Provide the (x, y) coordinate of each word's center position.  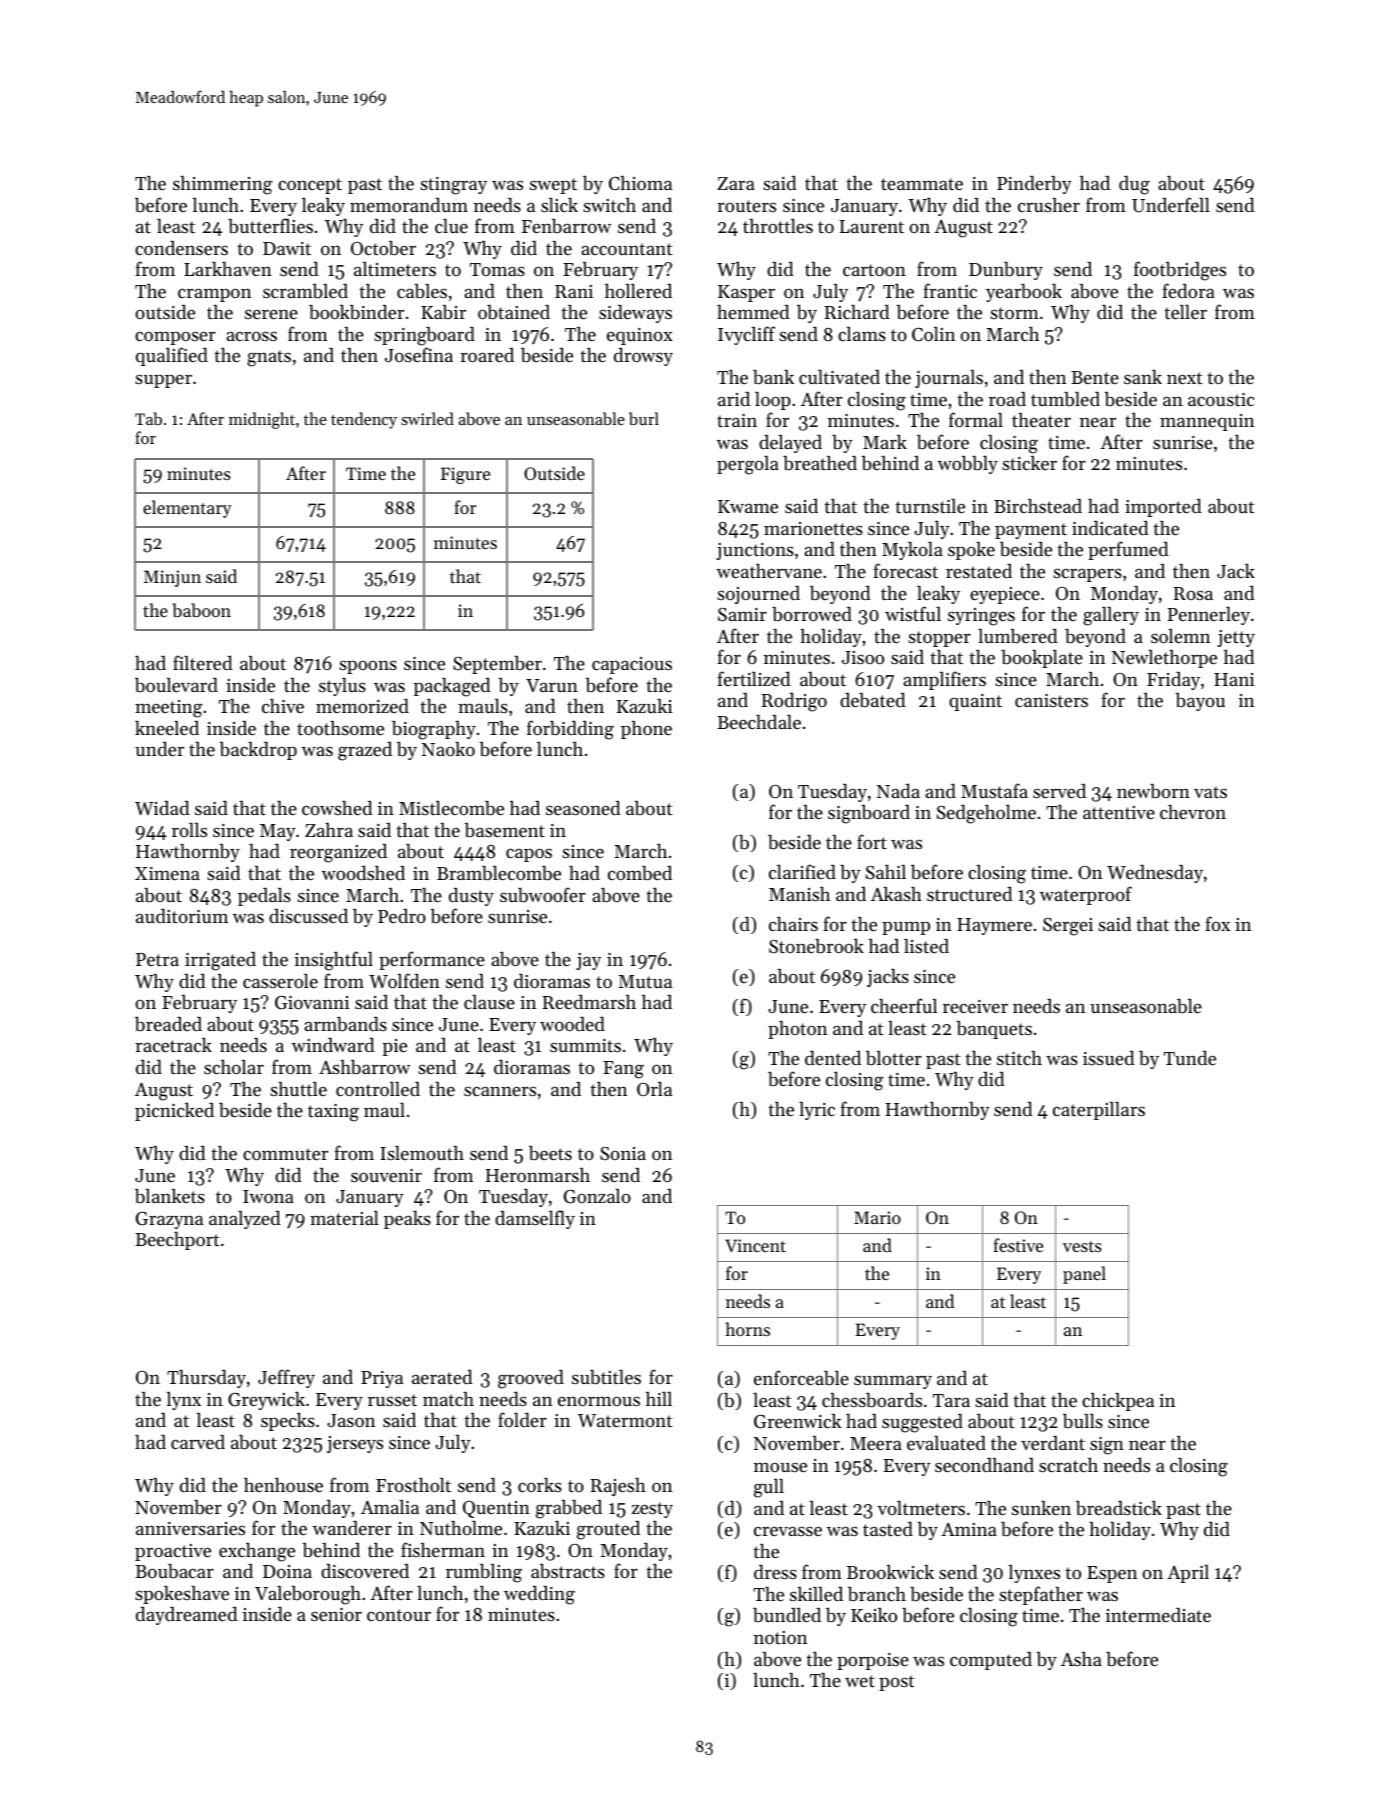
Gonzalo (597, 1196)
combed (640, 873)
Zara (736, 183)
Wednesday (1155, 874)
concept (310, 186)
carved (198, 1442)
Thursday (206, 1379)
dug (1134, 185)
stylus (342, 687)
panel (1084, 1275)
